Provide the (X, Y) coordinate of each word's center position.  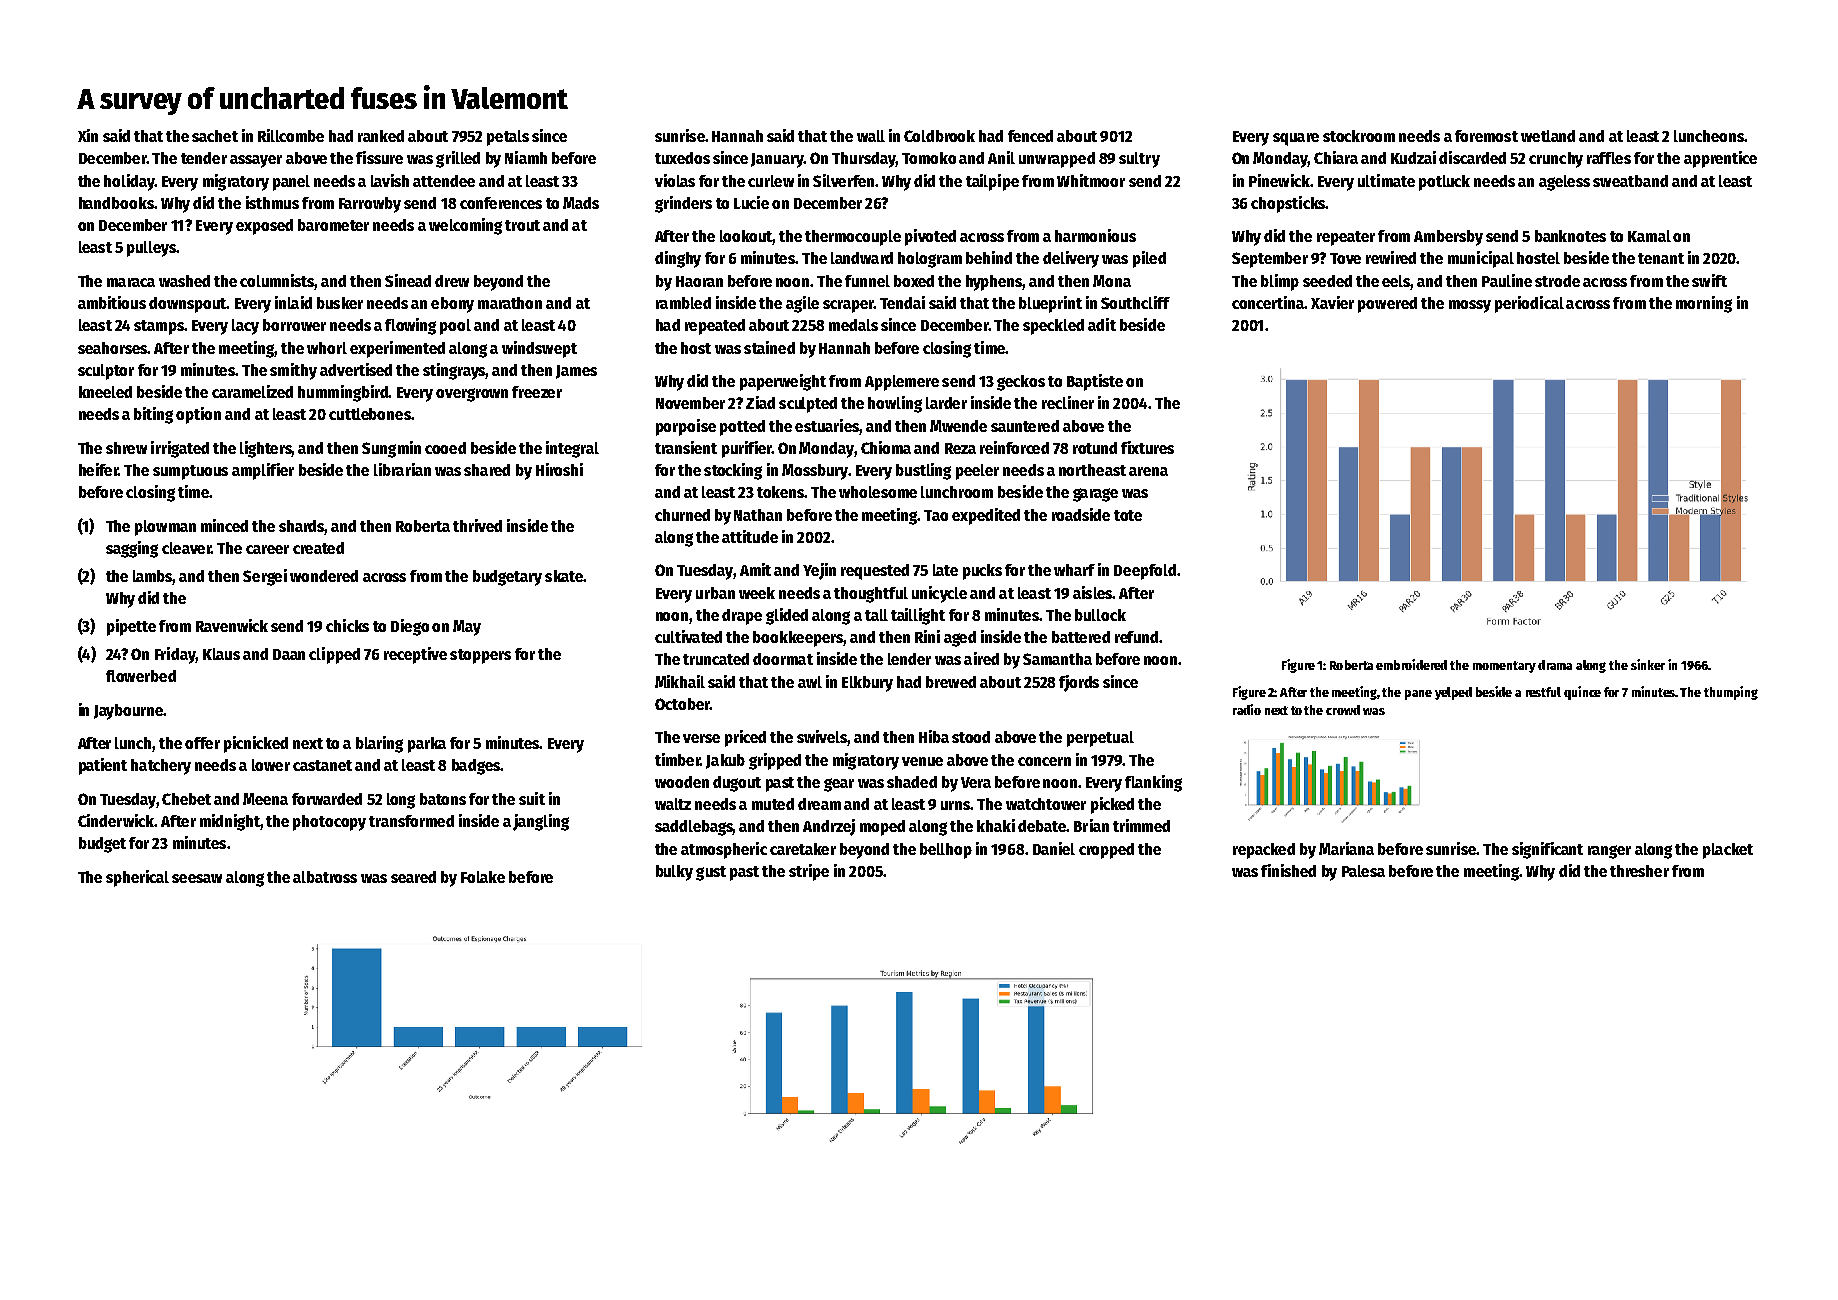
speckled (1053, 327)
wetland (1548, 136)
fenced (1030, 136)
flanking (1153, 783)
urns (955, 805)
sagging (132, 549)
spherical (137, 878)
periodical (1529, 304)
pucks (982, 572)
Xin (88, 135)
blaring (379, 744)
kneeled (105, 392)
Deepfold (1145, 572)
